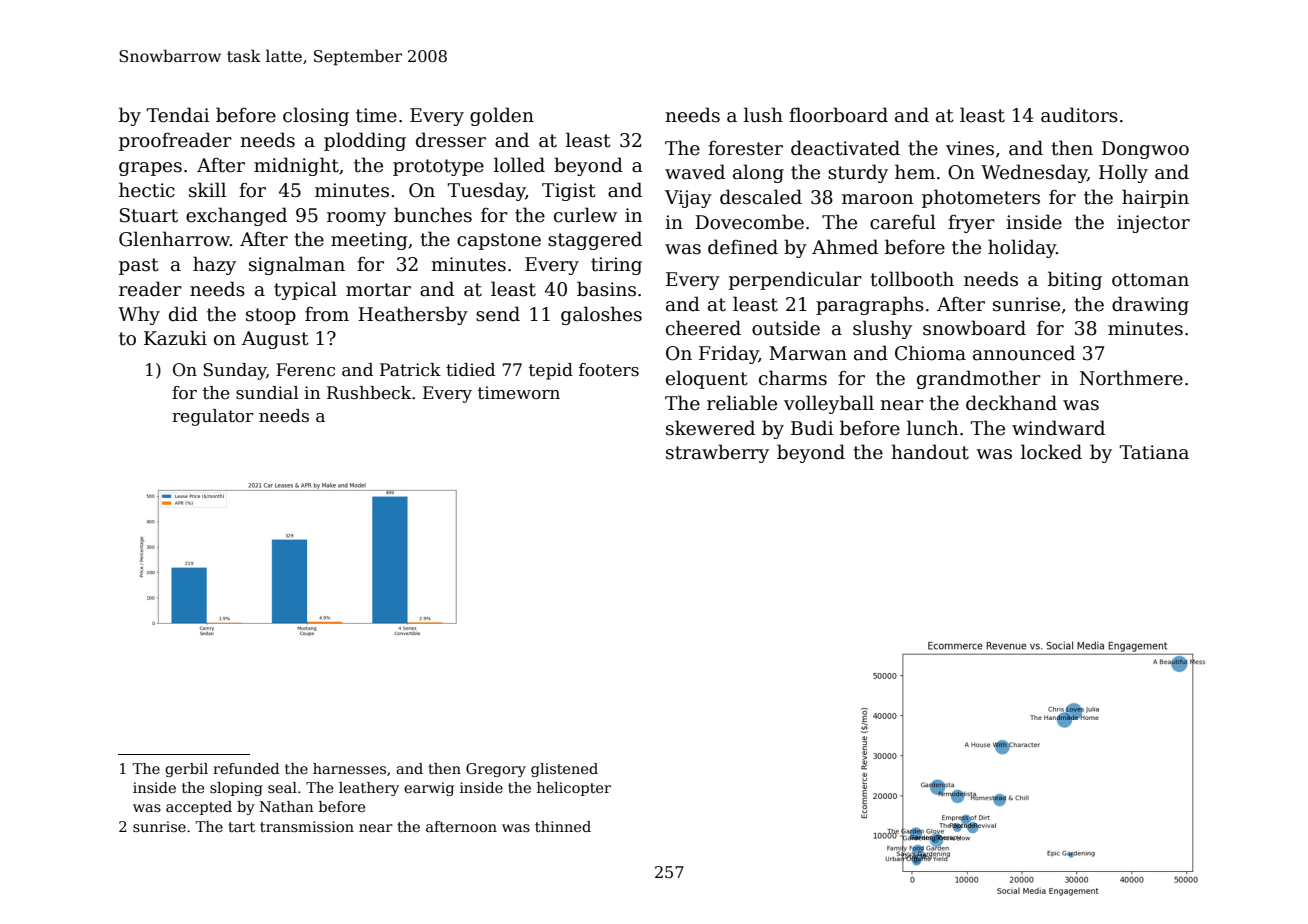 The image size is (1308, 924). What do you see at coordinates (717, 453) in the page?
I see `strawberry` at bounding box center [717, 453].
